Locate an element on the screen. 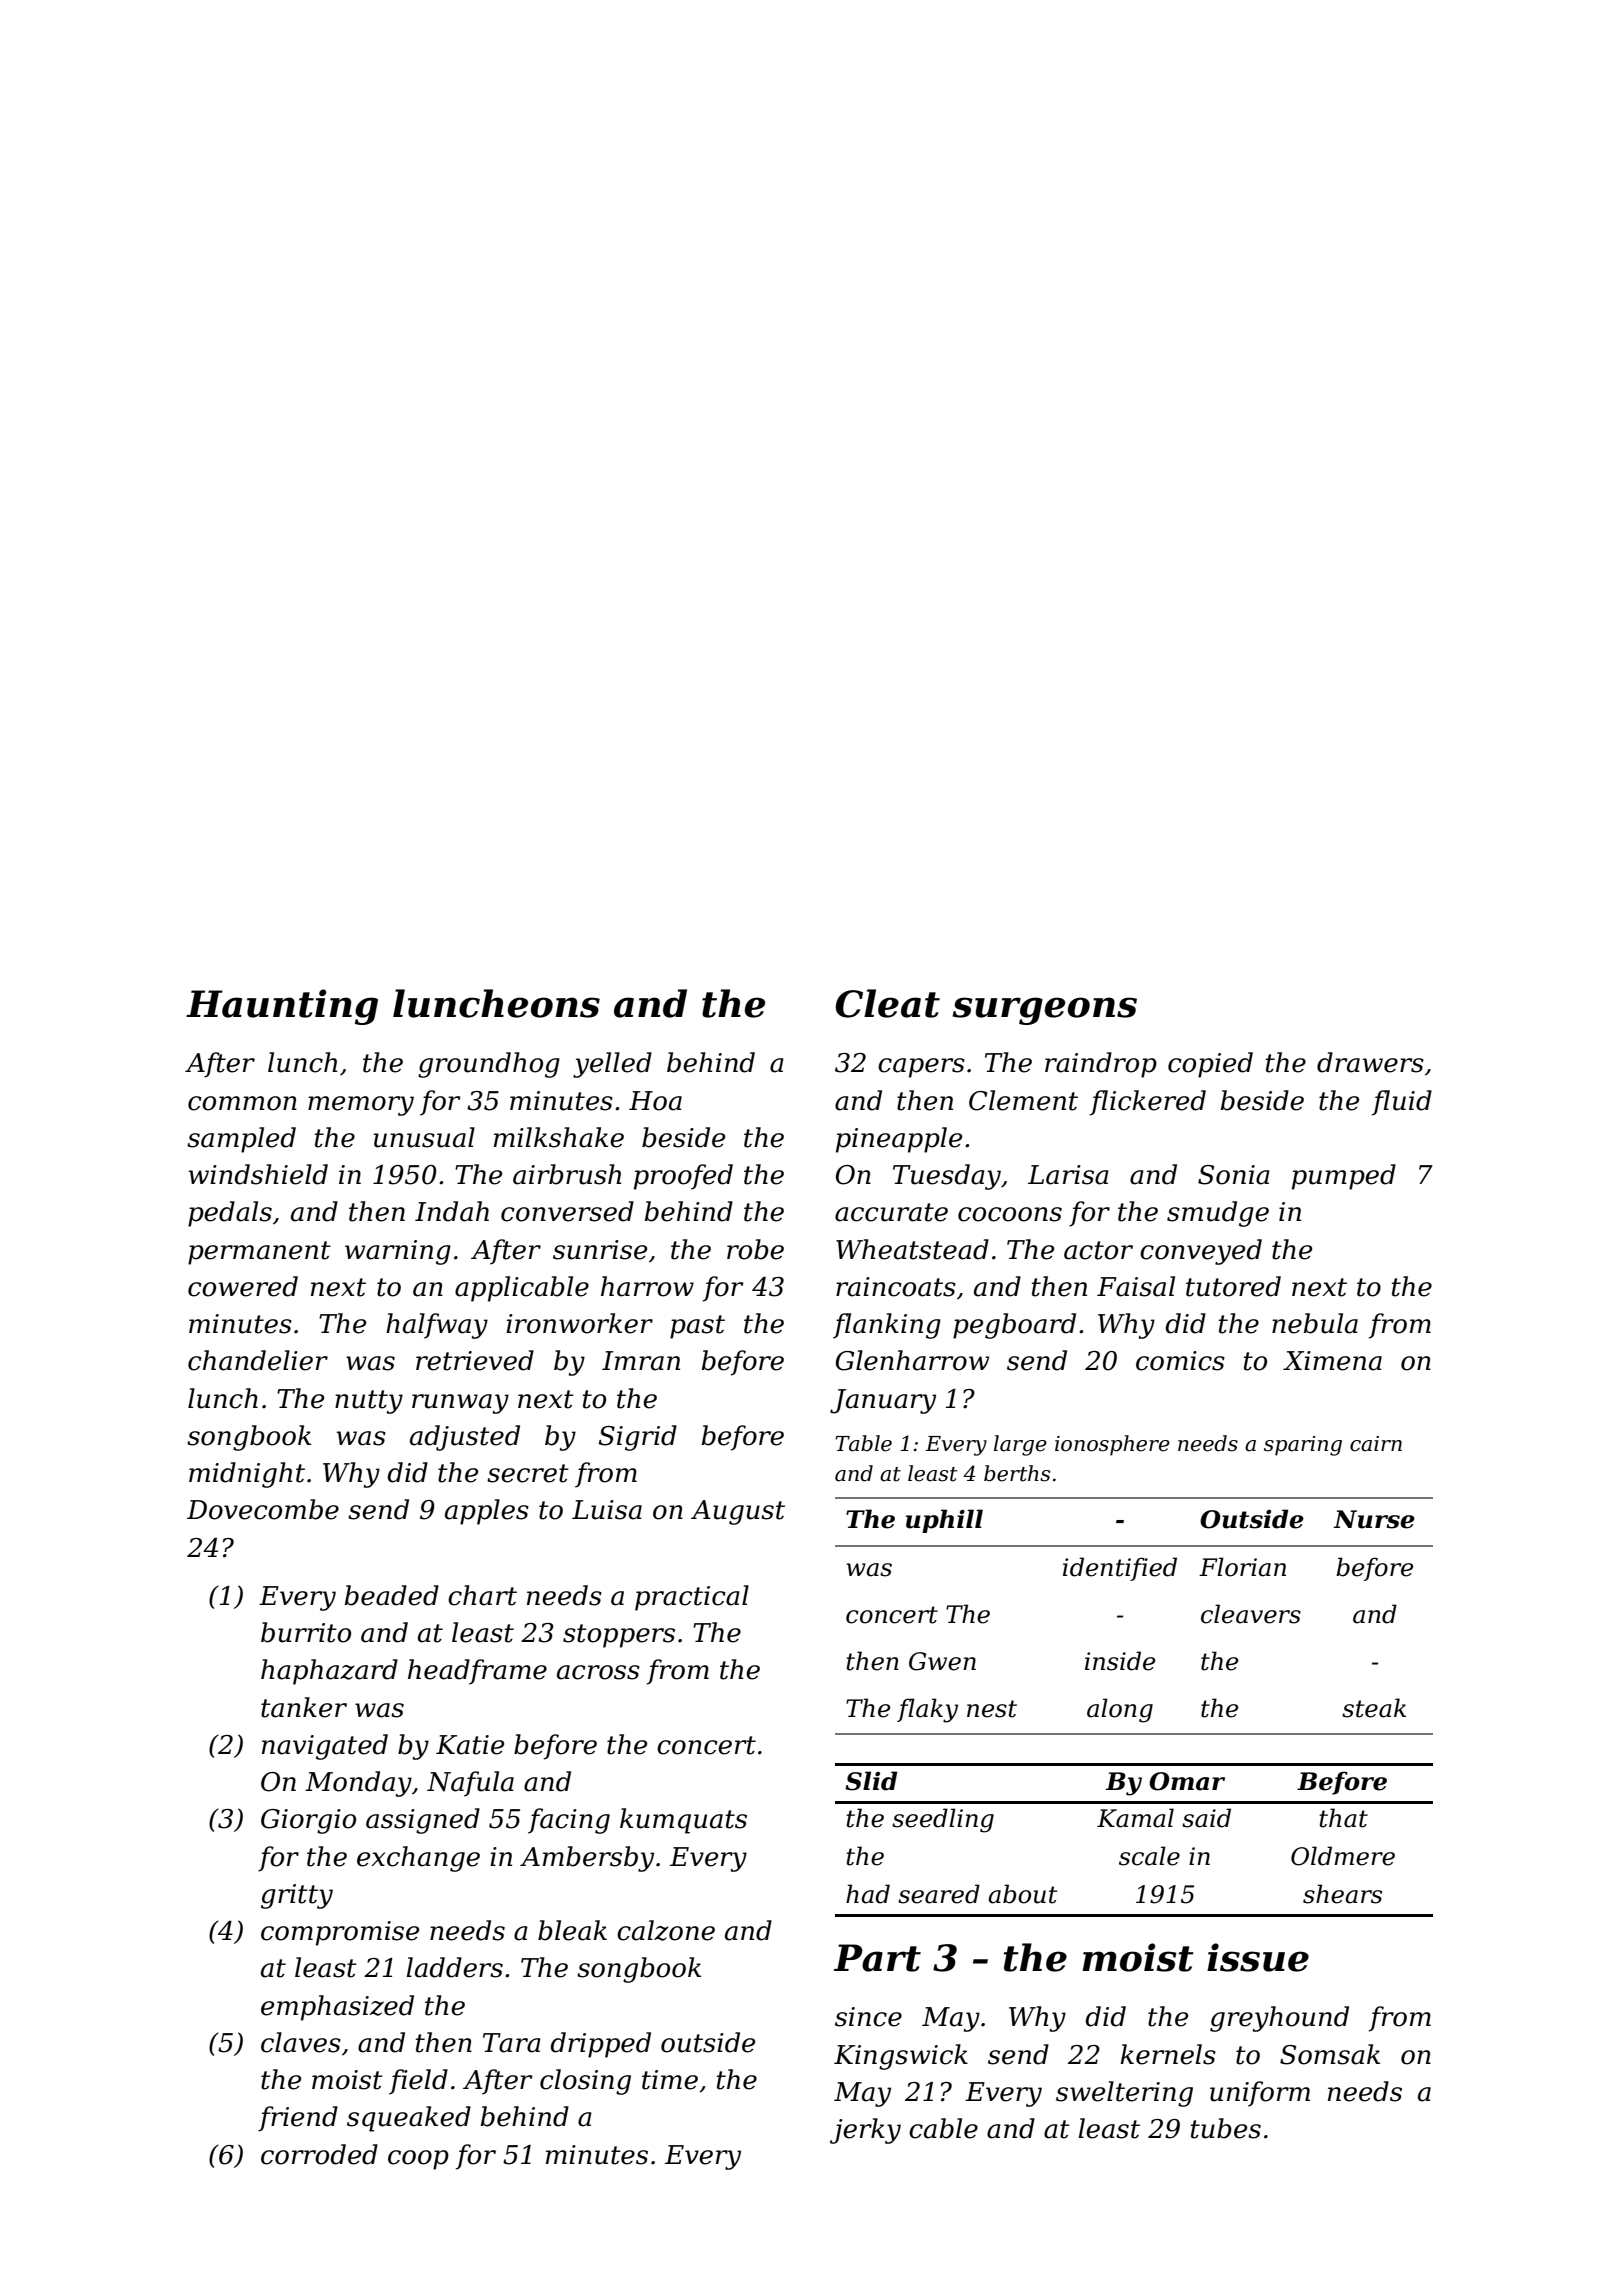 This screenshot has width=1620, height=2292. closing is located at coordinates (585, 2082).
